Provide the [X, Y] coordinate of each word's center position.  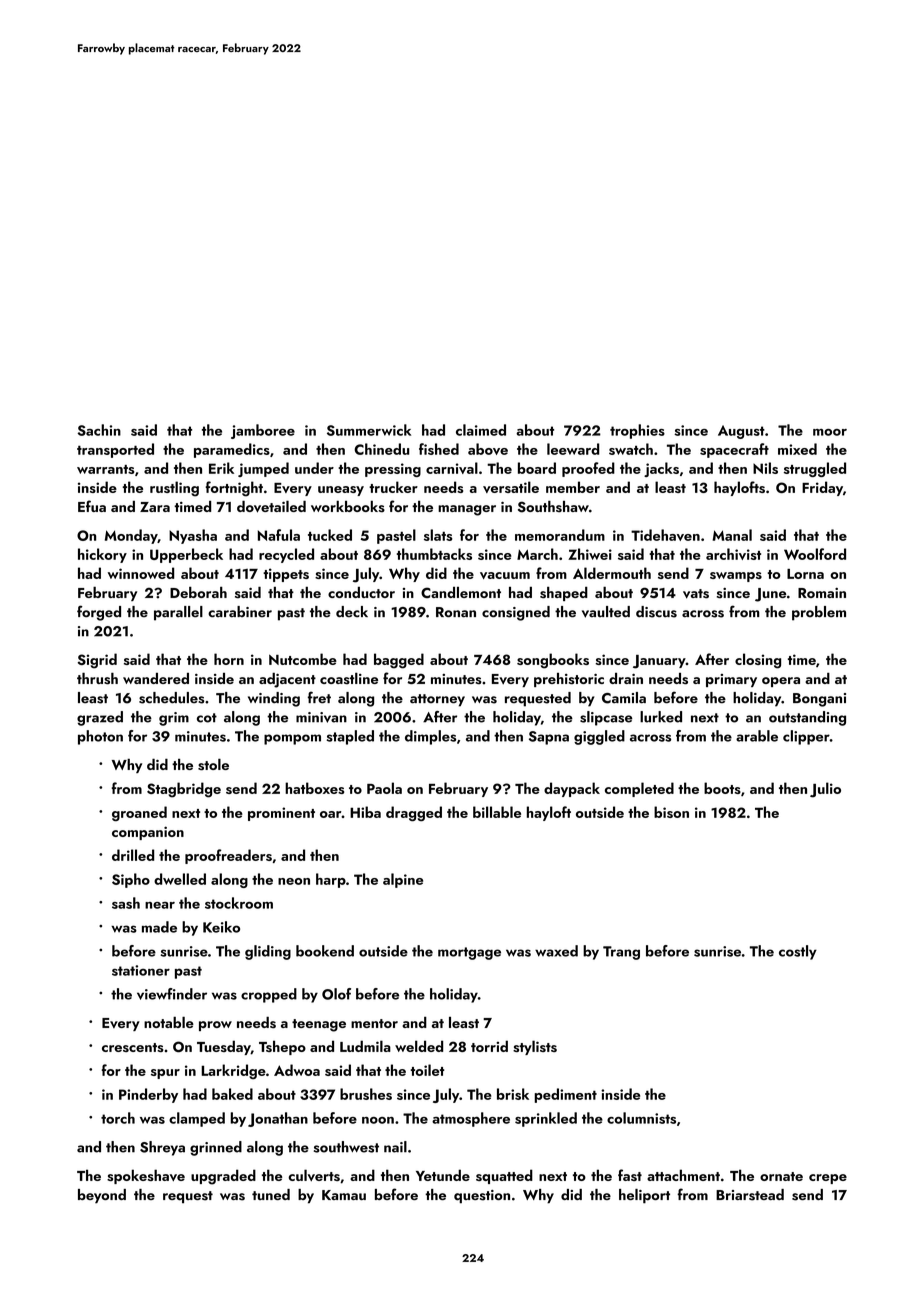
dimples [430, 737]
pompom [292, 739]
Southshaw [553, 507]
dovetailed [271, 507]
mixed [797, 449]
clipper [806, 737]
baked [232, 1094]
